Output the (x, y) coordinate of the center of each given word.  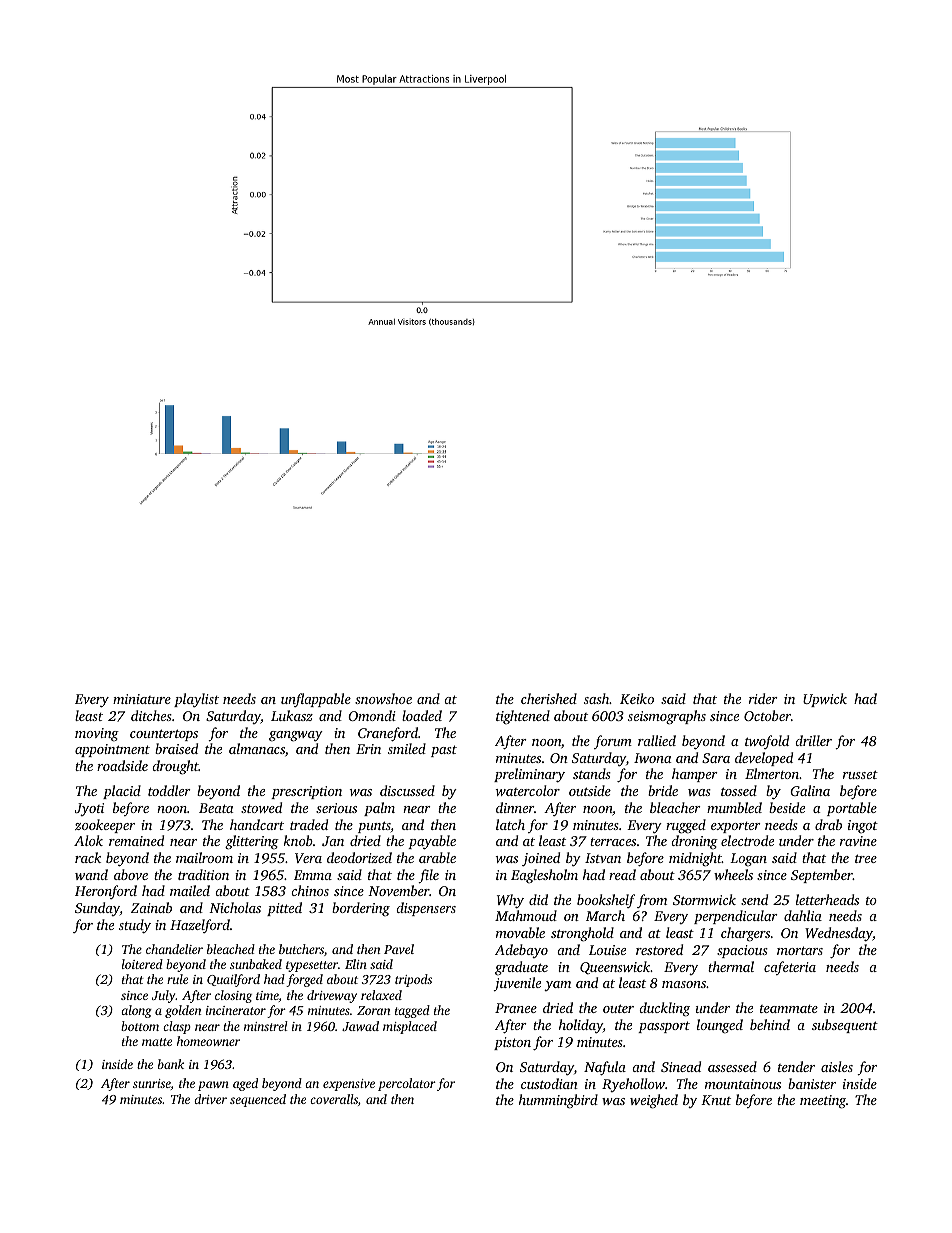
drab (828, 824)
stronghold (582, 934)
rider (763, 698)
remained (136, 840)
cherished (549, 698)
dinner (515, 807)
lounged (720, 1026)
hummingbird (558, 1101)
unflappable (316, 700)
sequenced (258, 1100)
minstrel (266, 1026)
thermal (731, 966)
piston (512, 1043)
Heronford (106, 892)
